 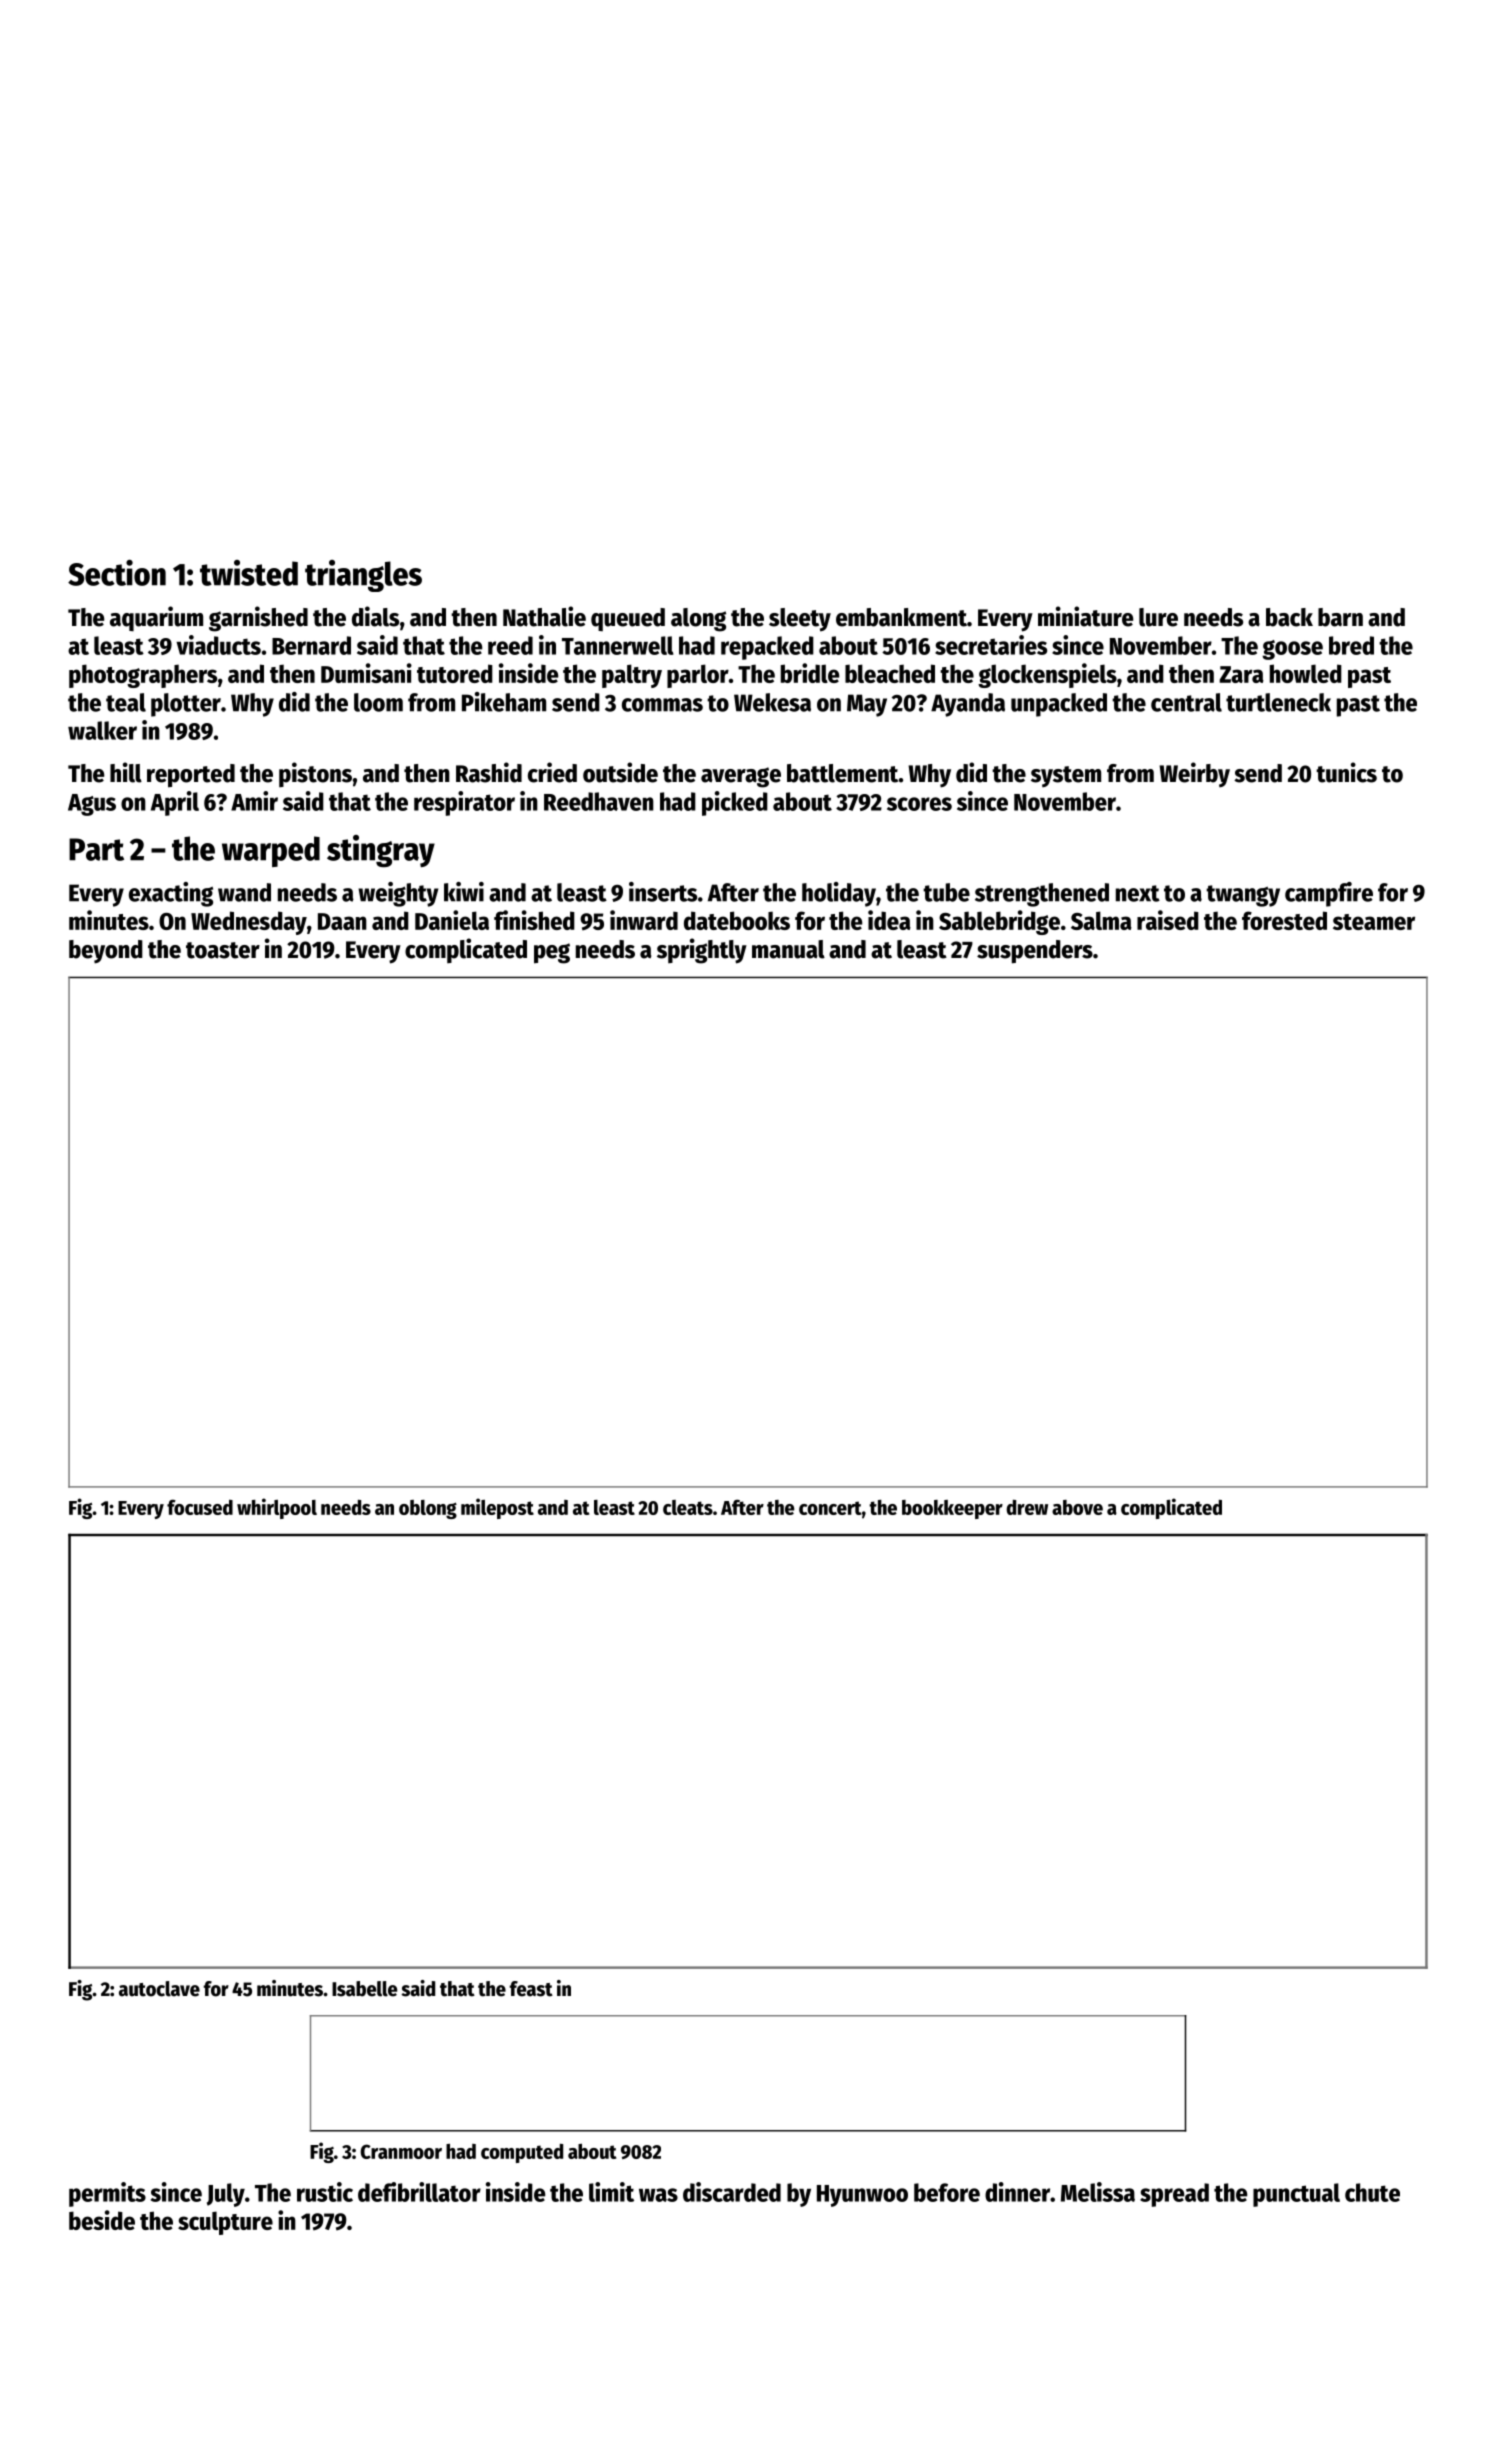 What do you see at coordinates (223, 950) in the image?
I see `toaster` at bounding box center [223, 950].
